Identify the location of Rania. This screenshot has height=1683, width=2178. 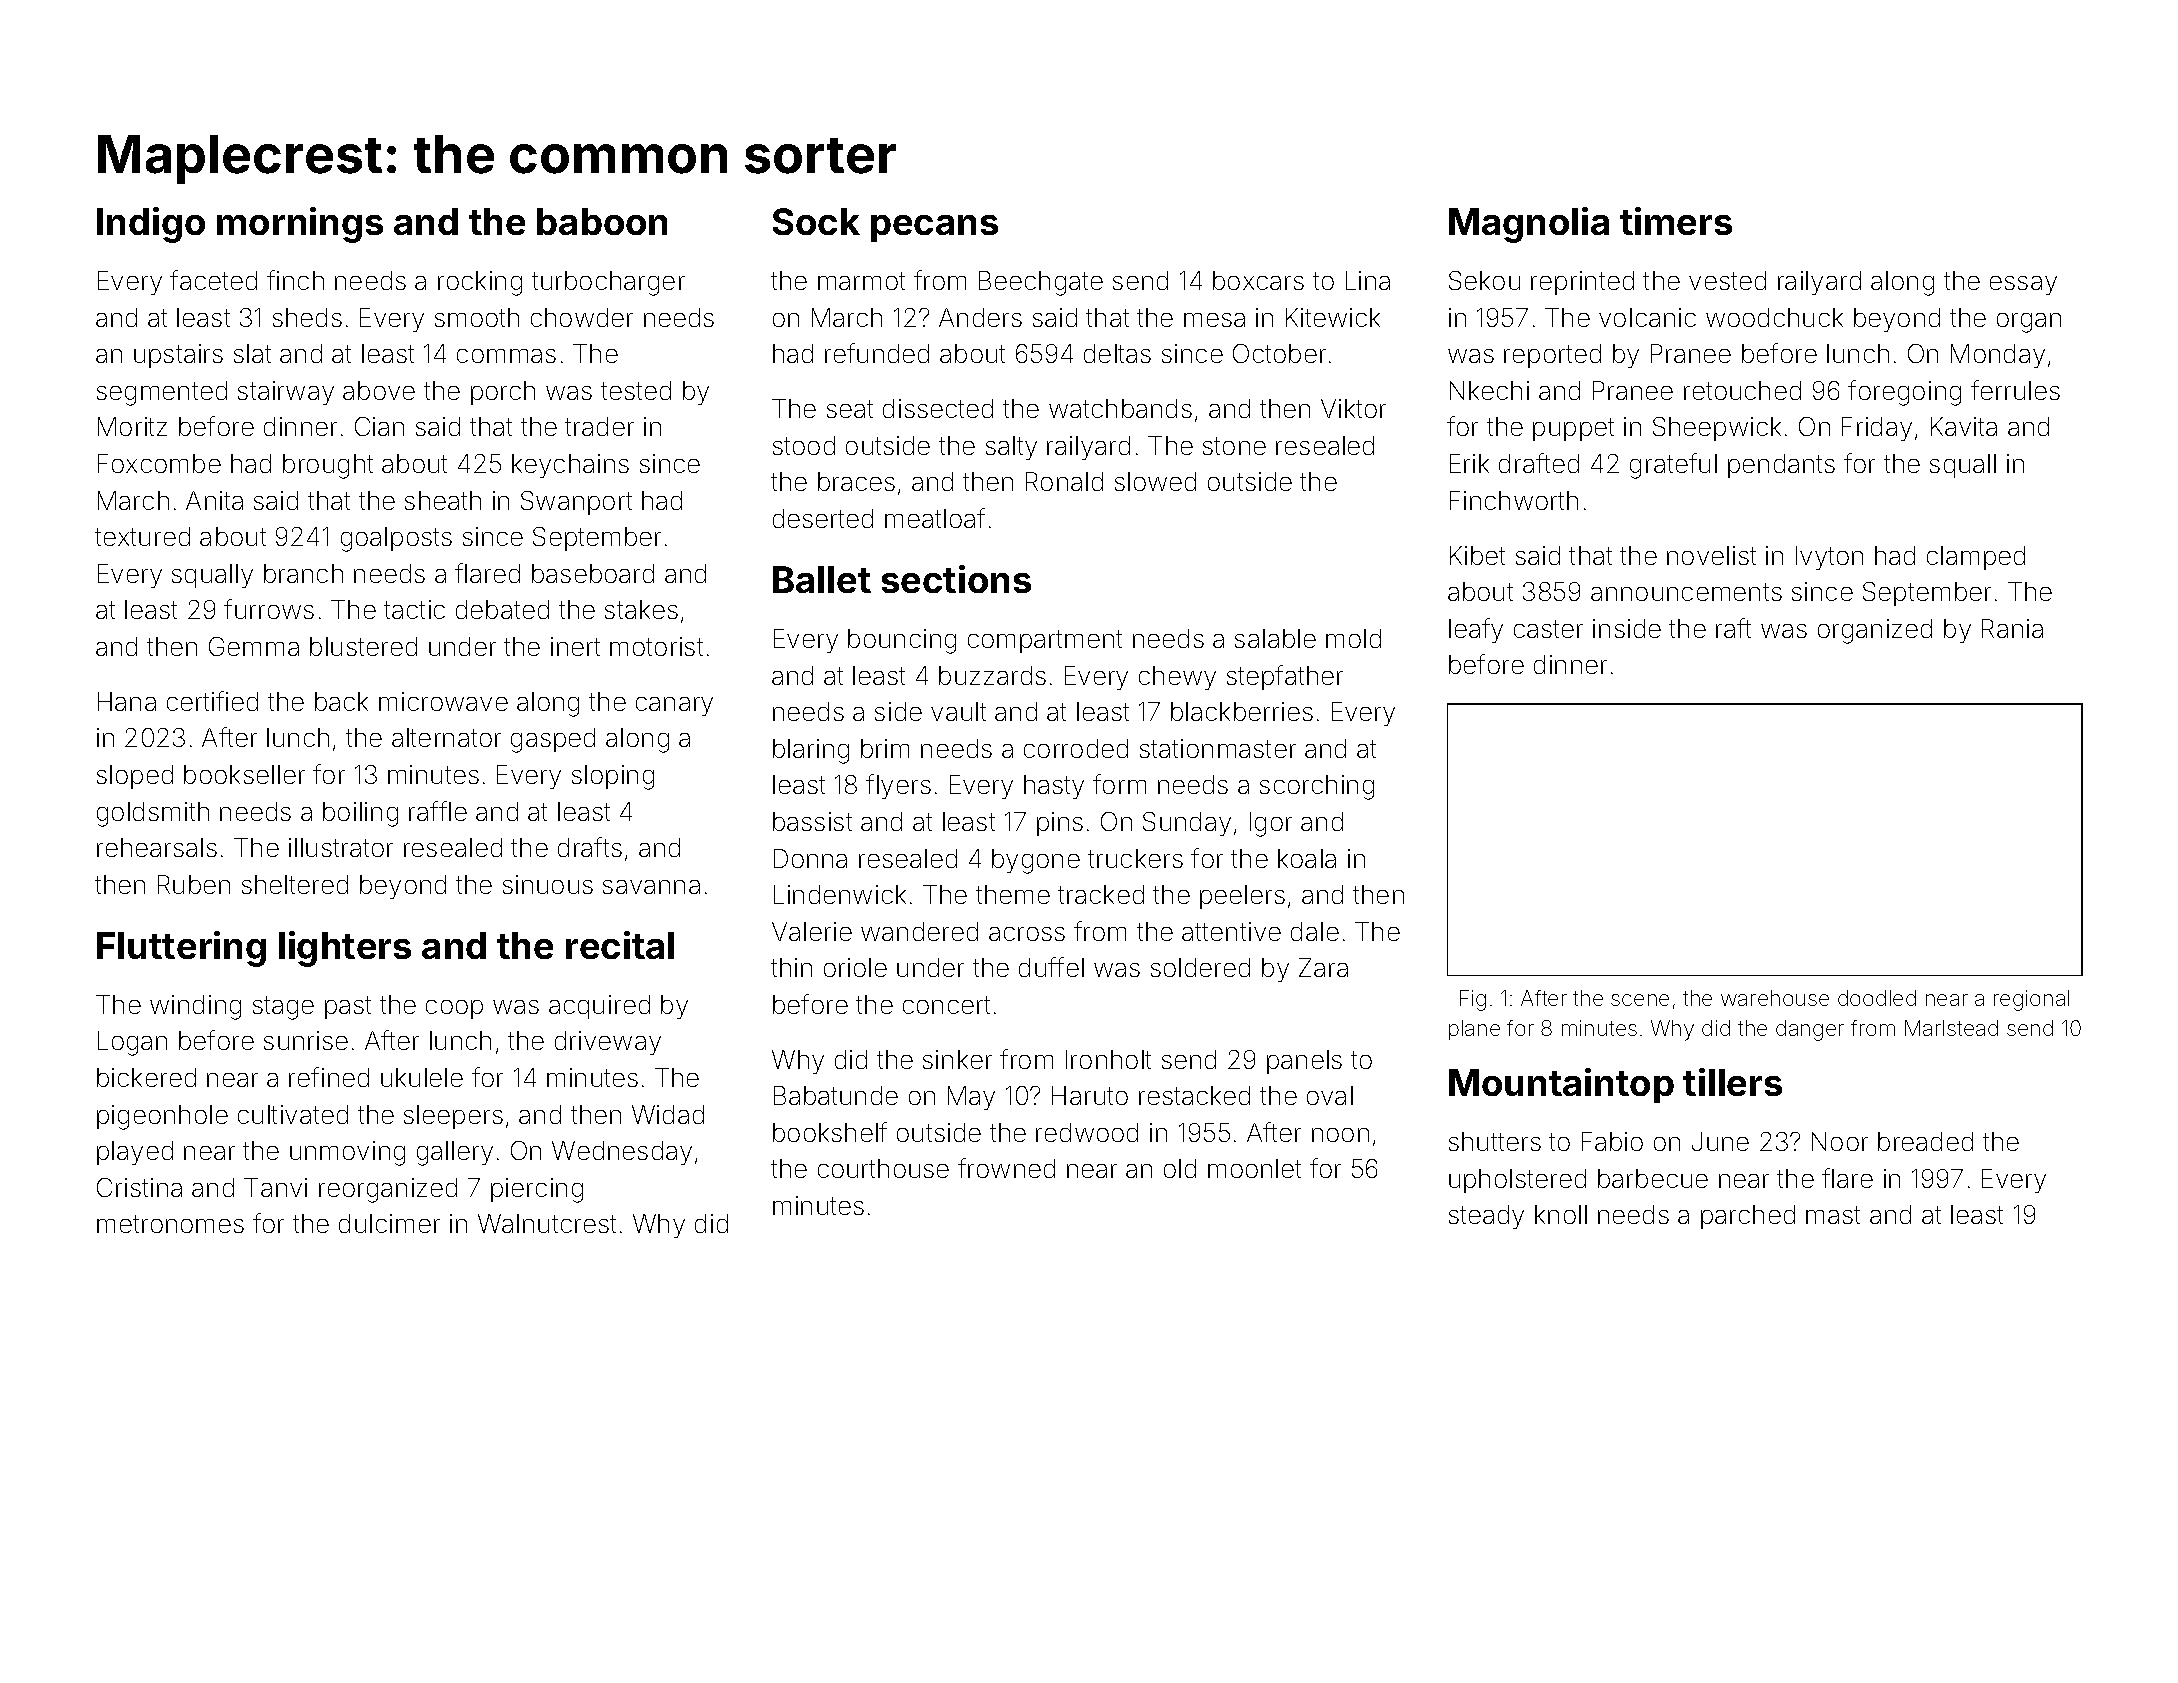
(2012, 628).
